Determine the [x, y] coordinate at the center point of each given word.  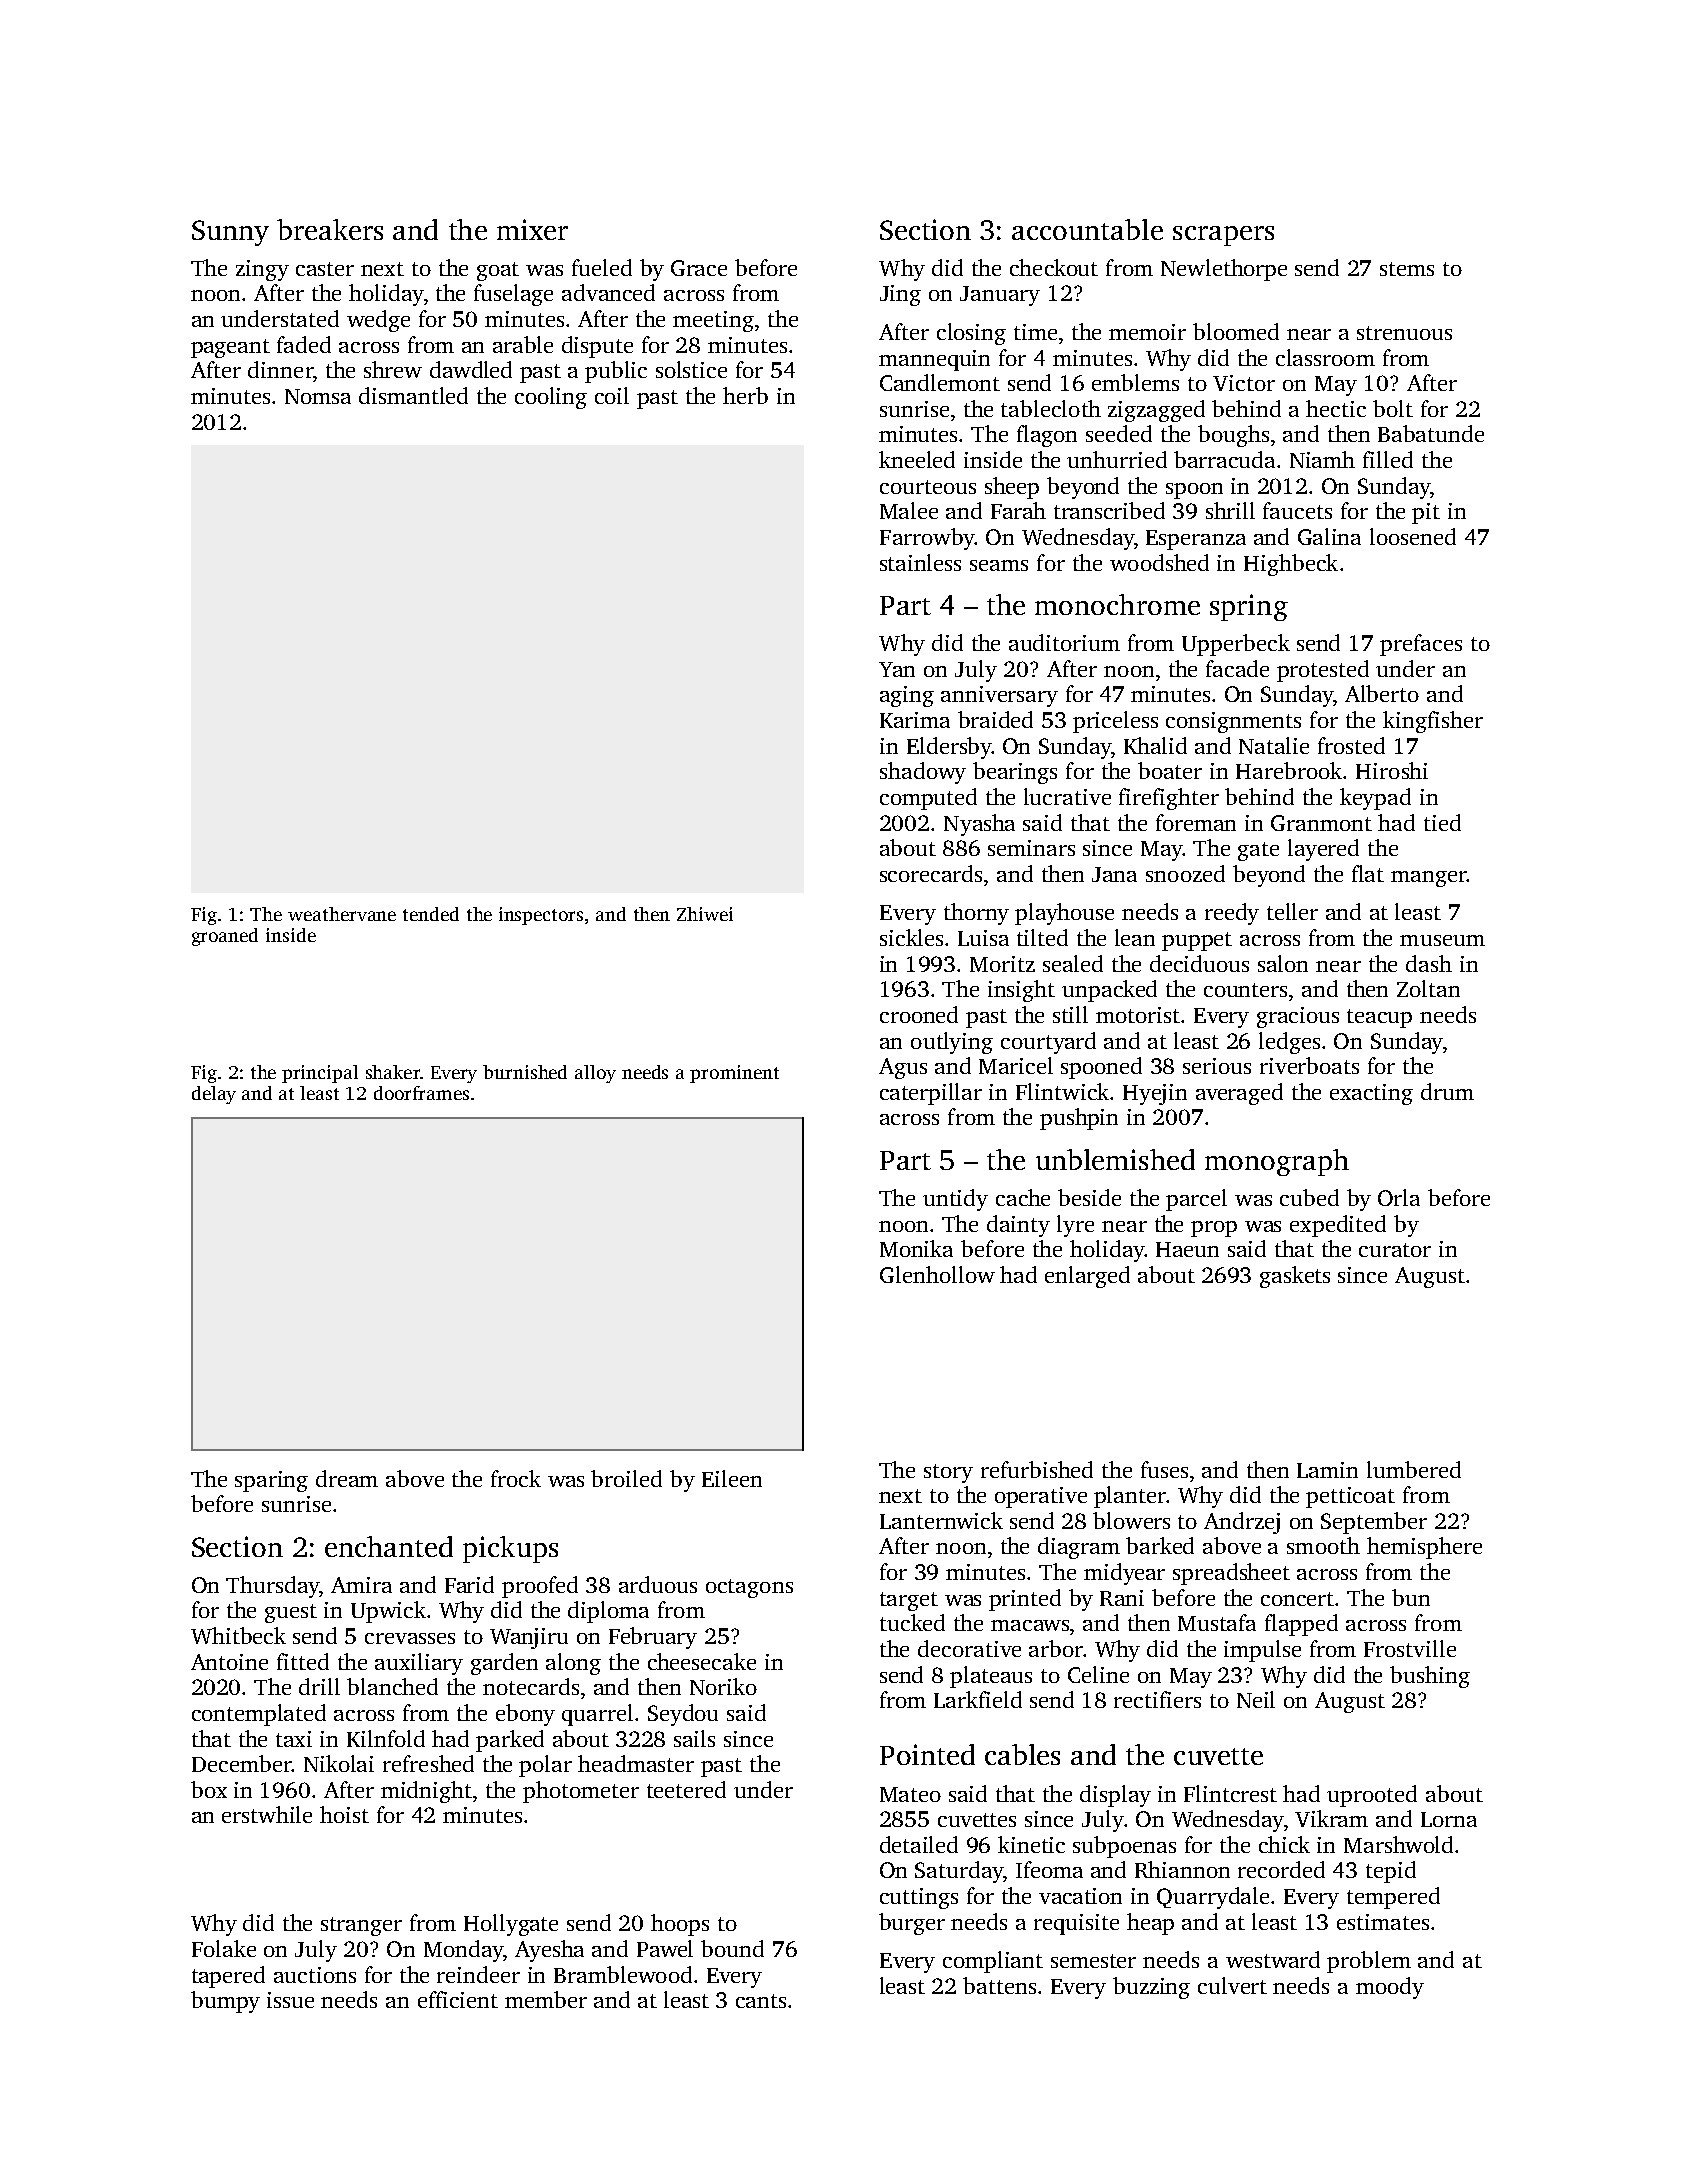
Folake [224, 1948]
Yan [897, 669]
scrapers [1223, 236]
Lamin [1327, 1470]
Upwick [388, 1612]
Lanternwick [941, 1520]
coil [612, 395]
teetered [686, 1789]
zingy [262, 270]
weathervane [342, 914]
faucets [1297, 510]
